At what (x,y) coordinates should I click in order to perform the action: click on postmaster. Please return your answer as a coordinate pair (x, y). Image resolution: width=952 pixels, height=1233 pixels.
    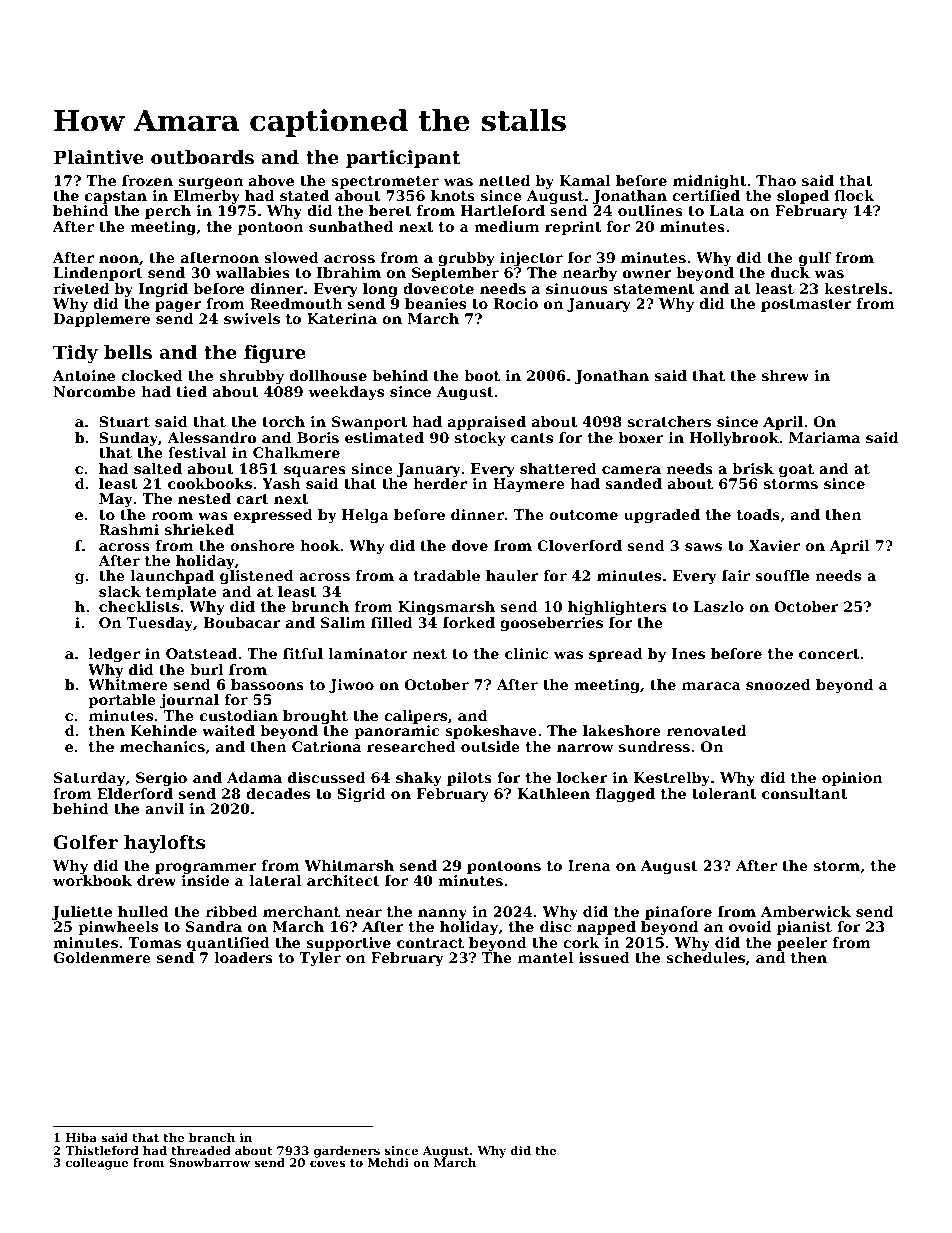
    Looking at the image, I should click on (806, 305).
